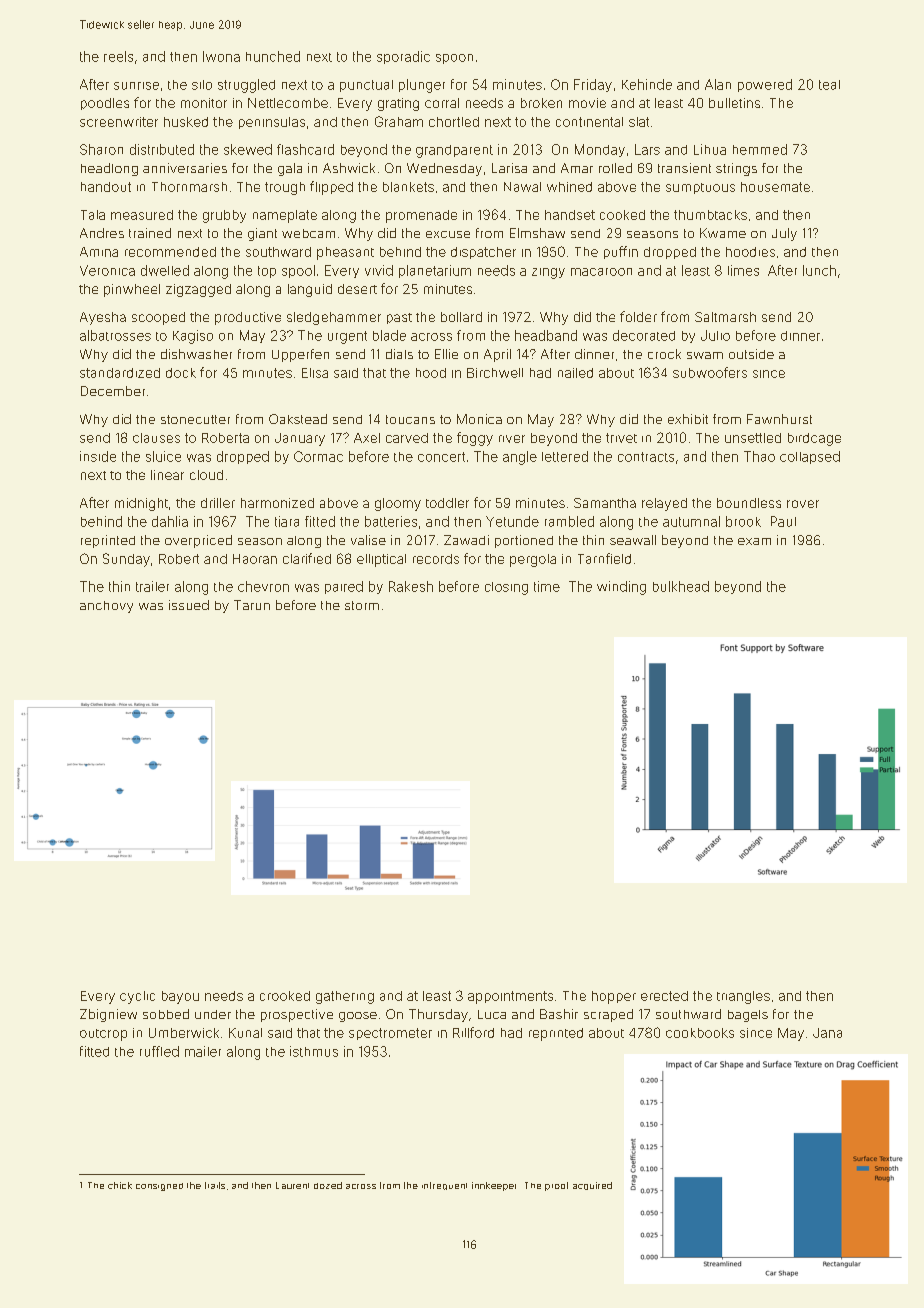  I want to click on consigned, so click(159, 1187).
